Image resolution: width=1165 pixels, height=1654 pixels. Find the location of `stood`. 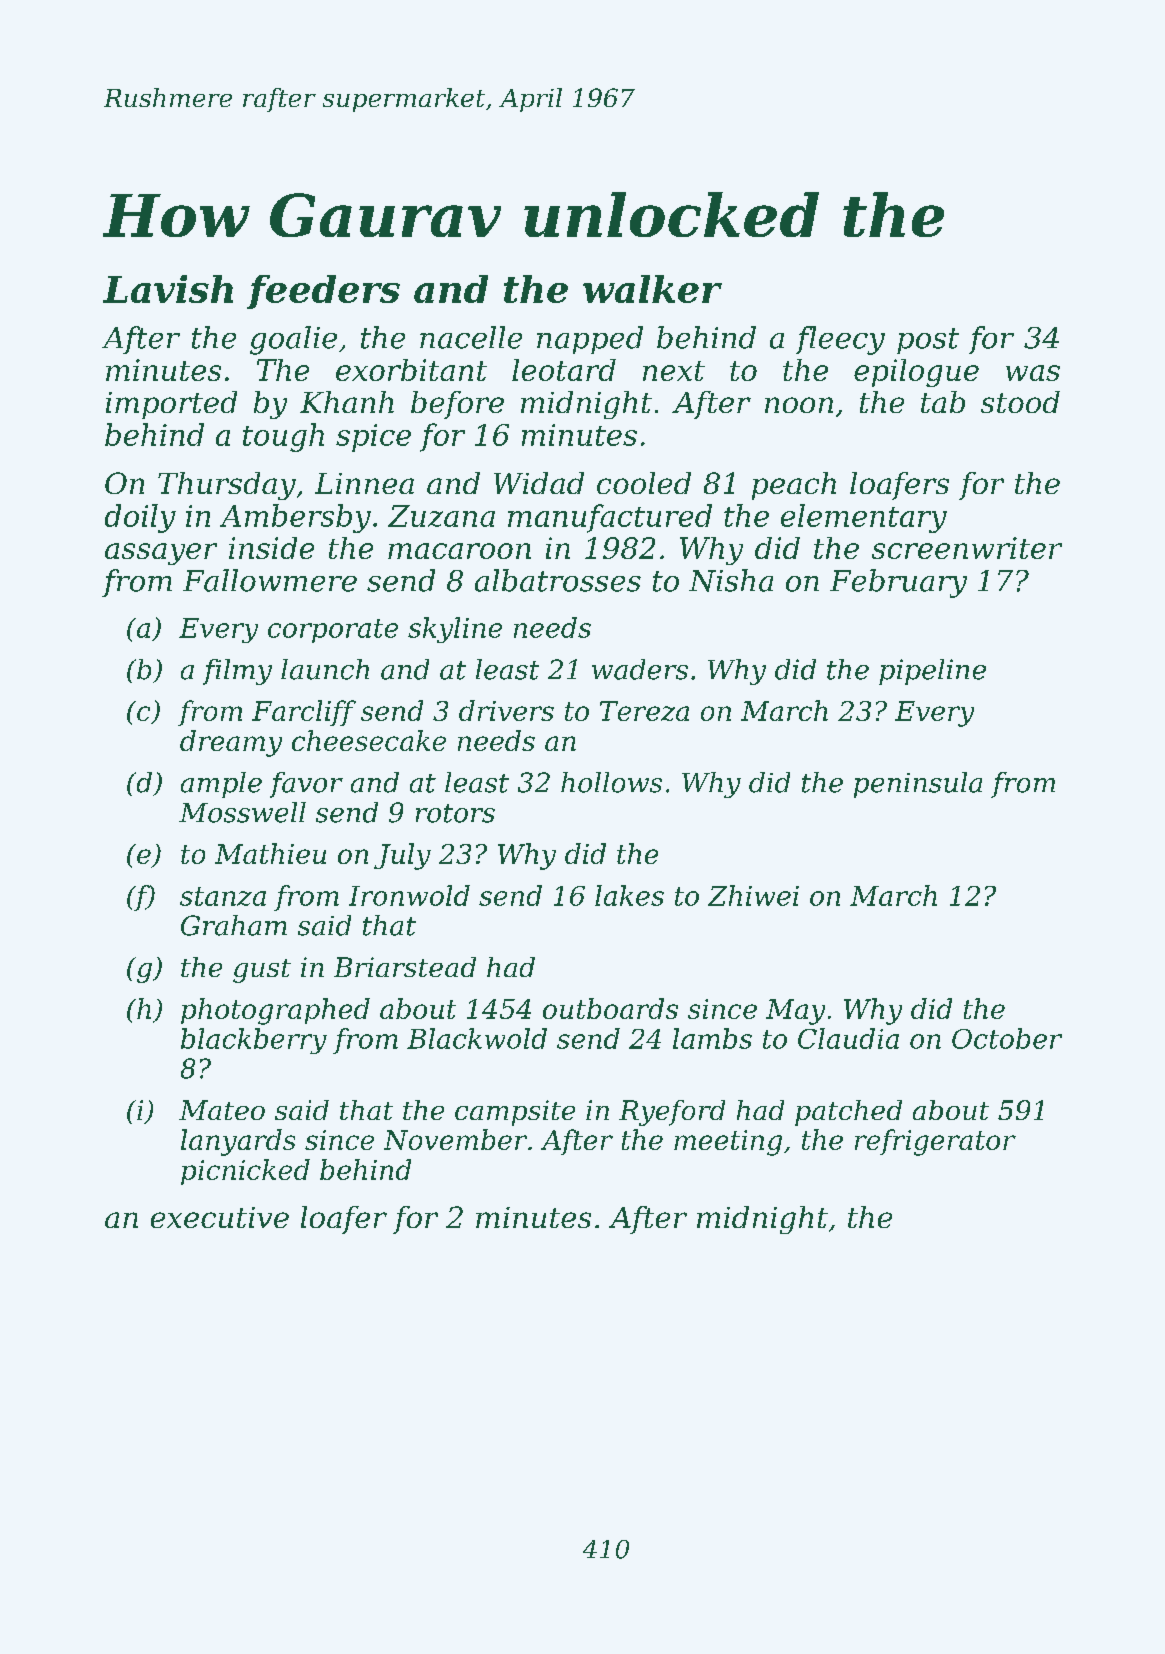

stood is located at coordinates (1020, 402).
